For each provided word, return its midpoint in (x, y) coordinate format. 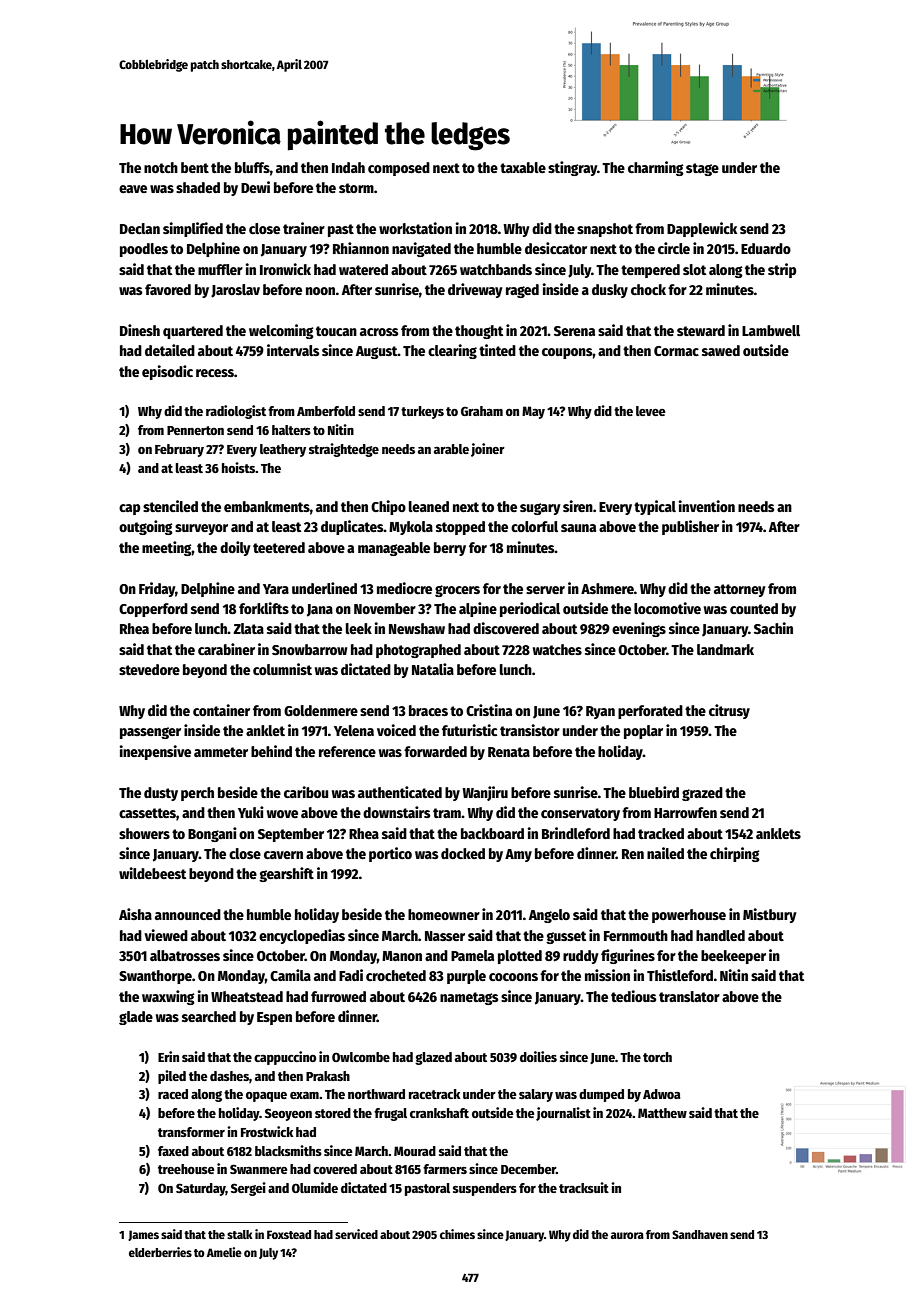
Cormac (676, 351)
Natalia (433, 669)
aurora (627, 1235)
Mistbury (770, 915)
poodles (144, 250)
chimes (457, 1234)
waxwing (168, 997)
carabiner (226, 649)
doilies (538, 1056)
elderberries (160, 1252)
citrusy (729, 711)
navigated (421, 249)
